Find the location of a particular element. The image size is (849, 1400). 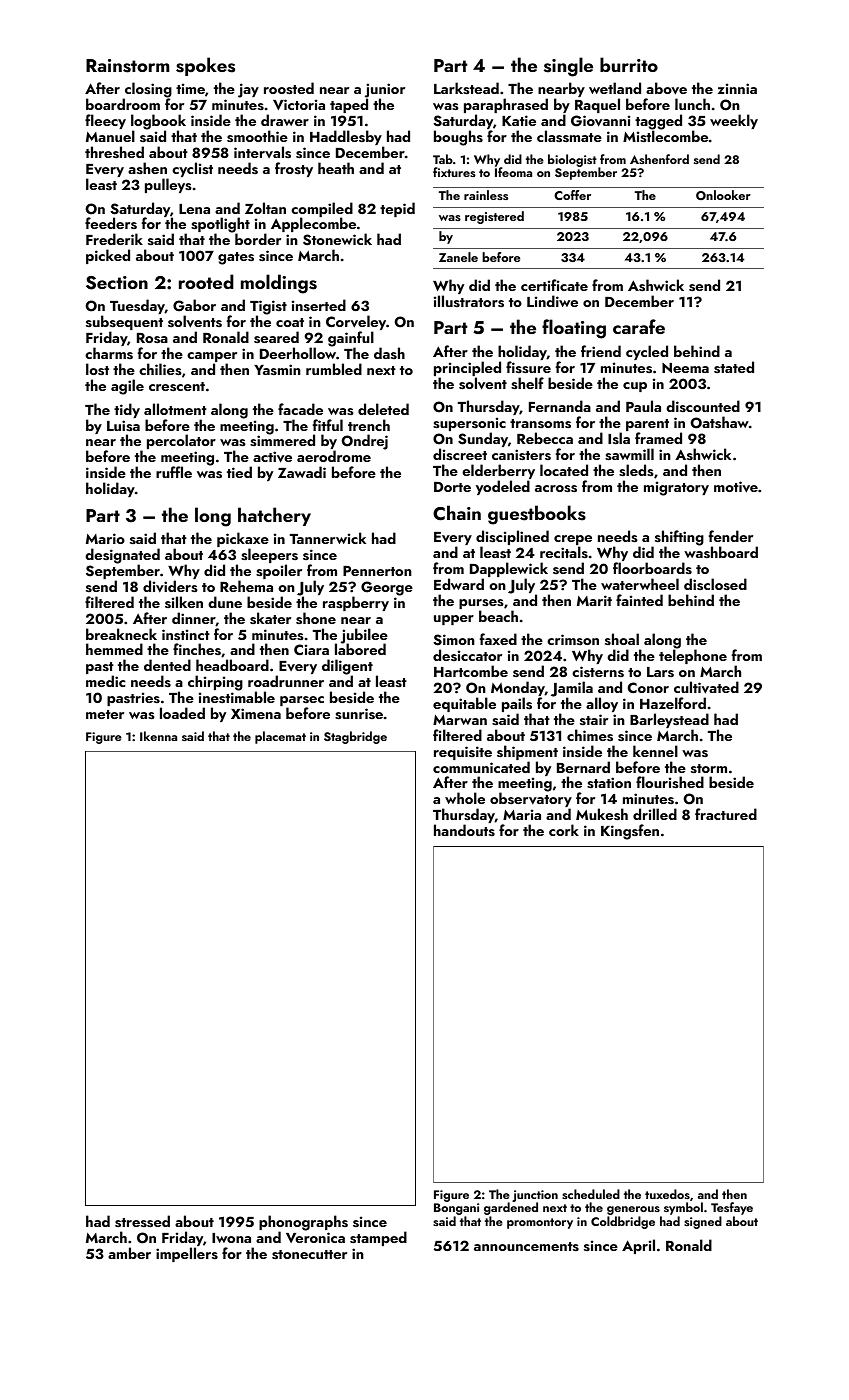

deleted is located at coordinates (383, 409).
